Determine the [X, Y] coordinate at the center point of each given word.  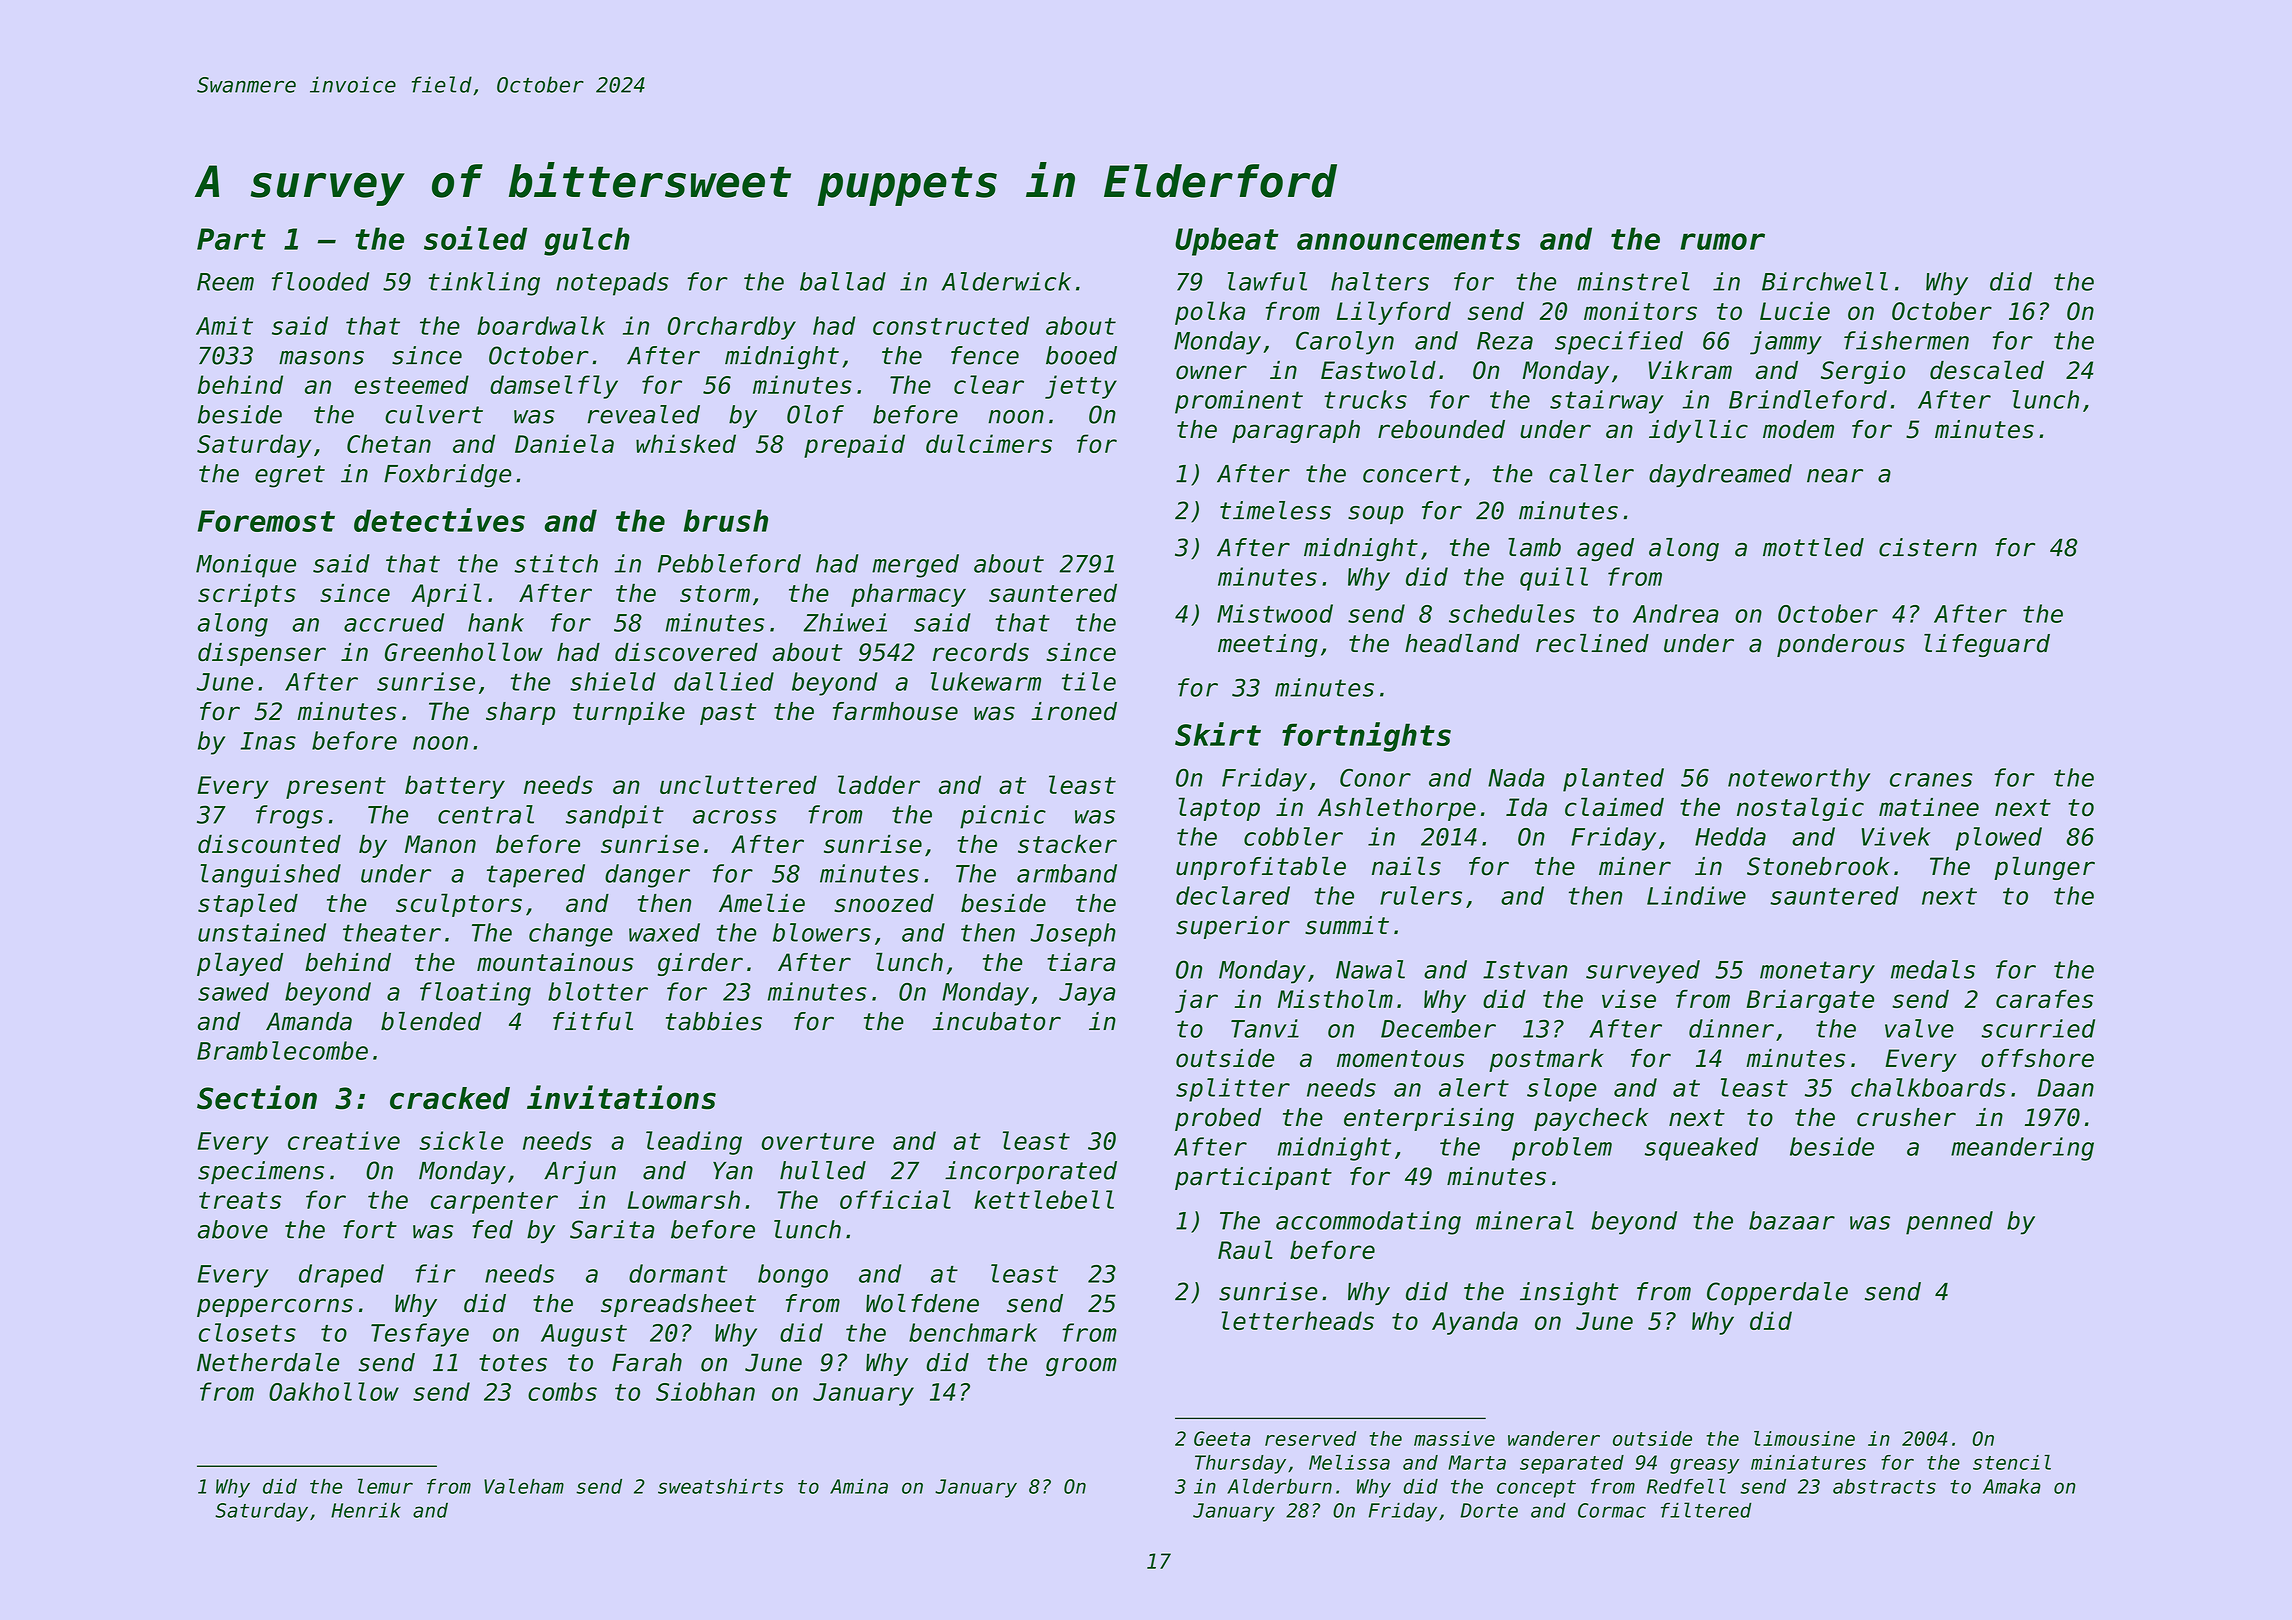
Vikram [1690, 370]
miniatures [1808, 1462]
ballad [843, 281]
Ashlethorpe [1397, 809]
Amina [859, 1486]
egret [290, 476]
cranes [1931, 780]
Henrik [366, 1510]
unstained [262, 932]
